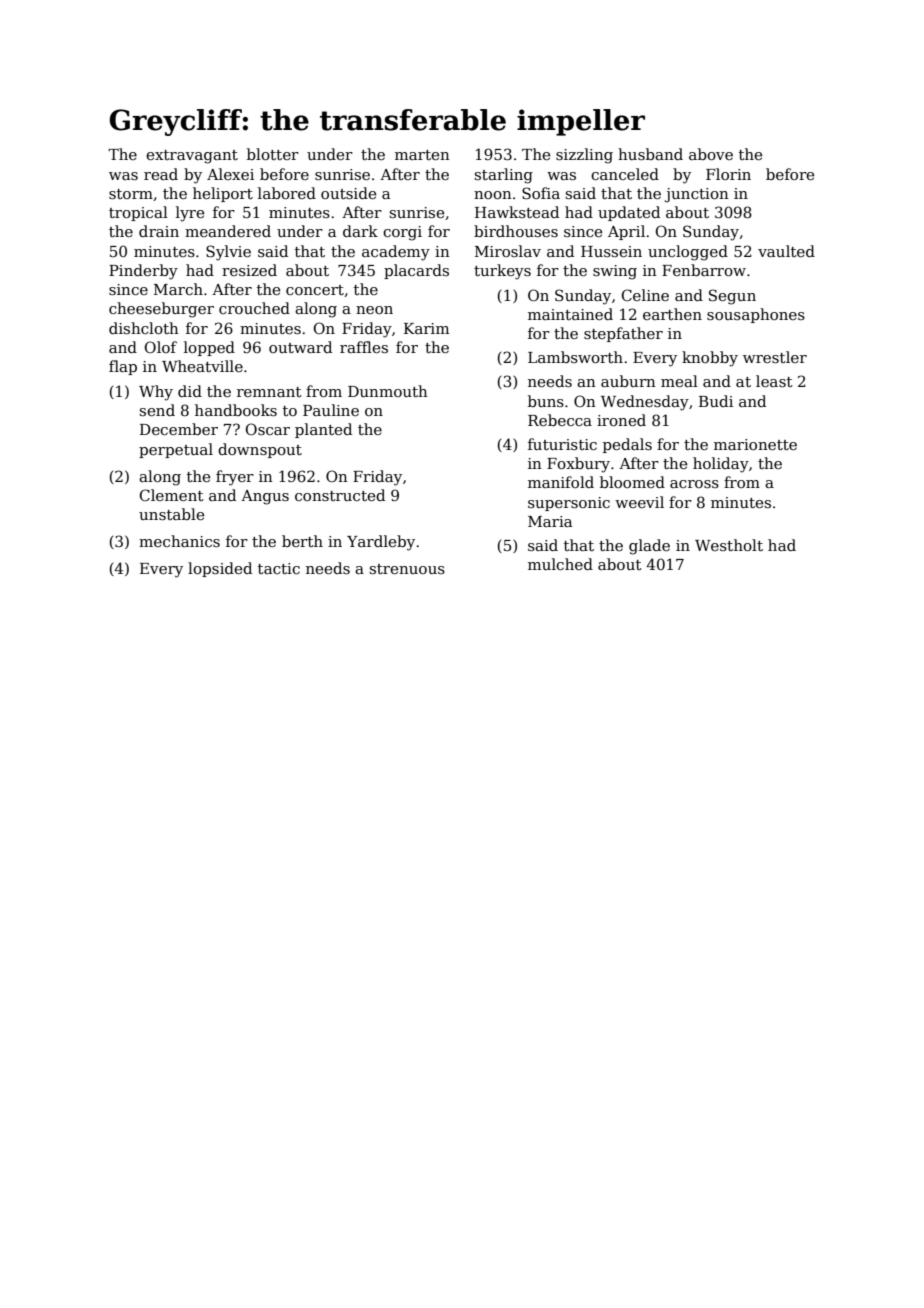  What do you see at coordinates (704, 270) in the screenshot?
I see `Fenbarrow` at bounding box center [704, 270].
